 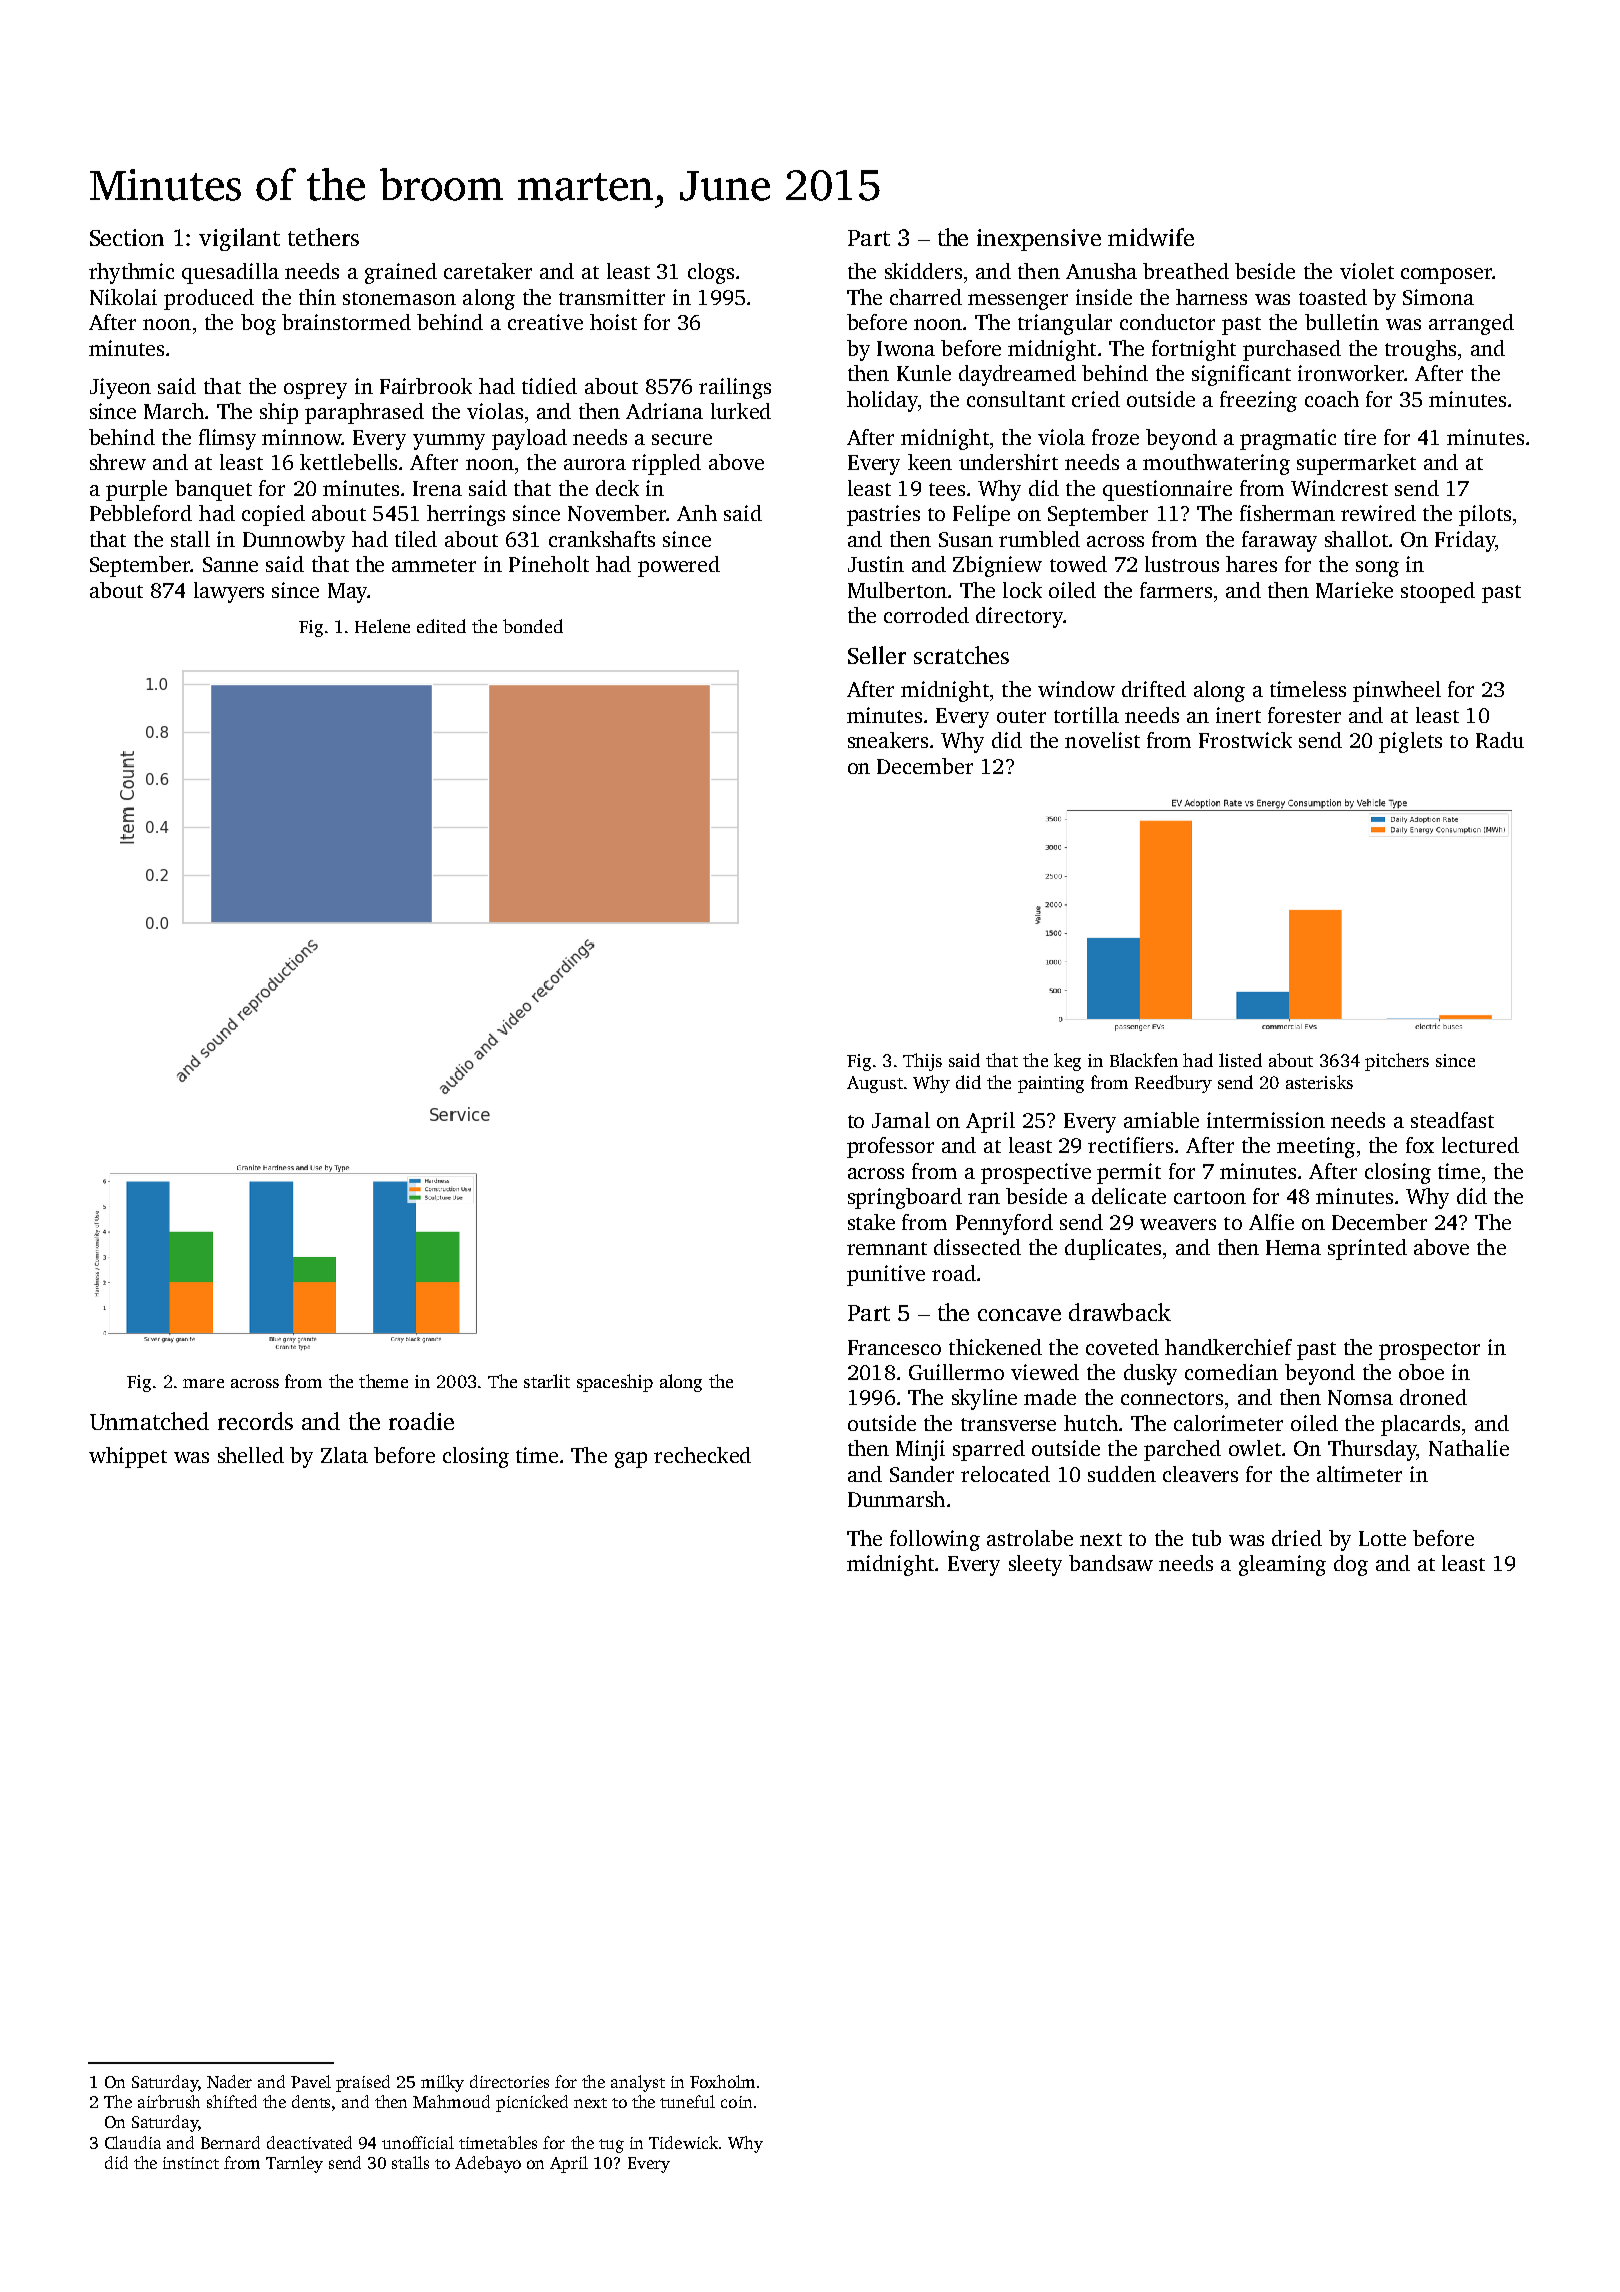 I want to click on made, so click(x=1050, y=1397).
